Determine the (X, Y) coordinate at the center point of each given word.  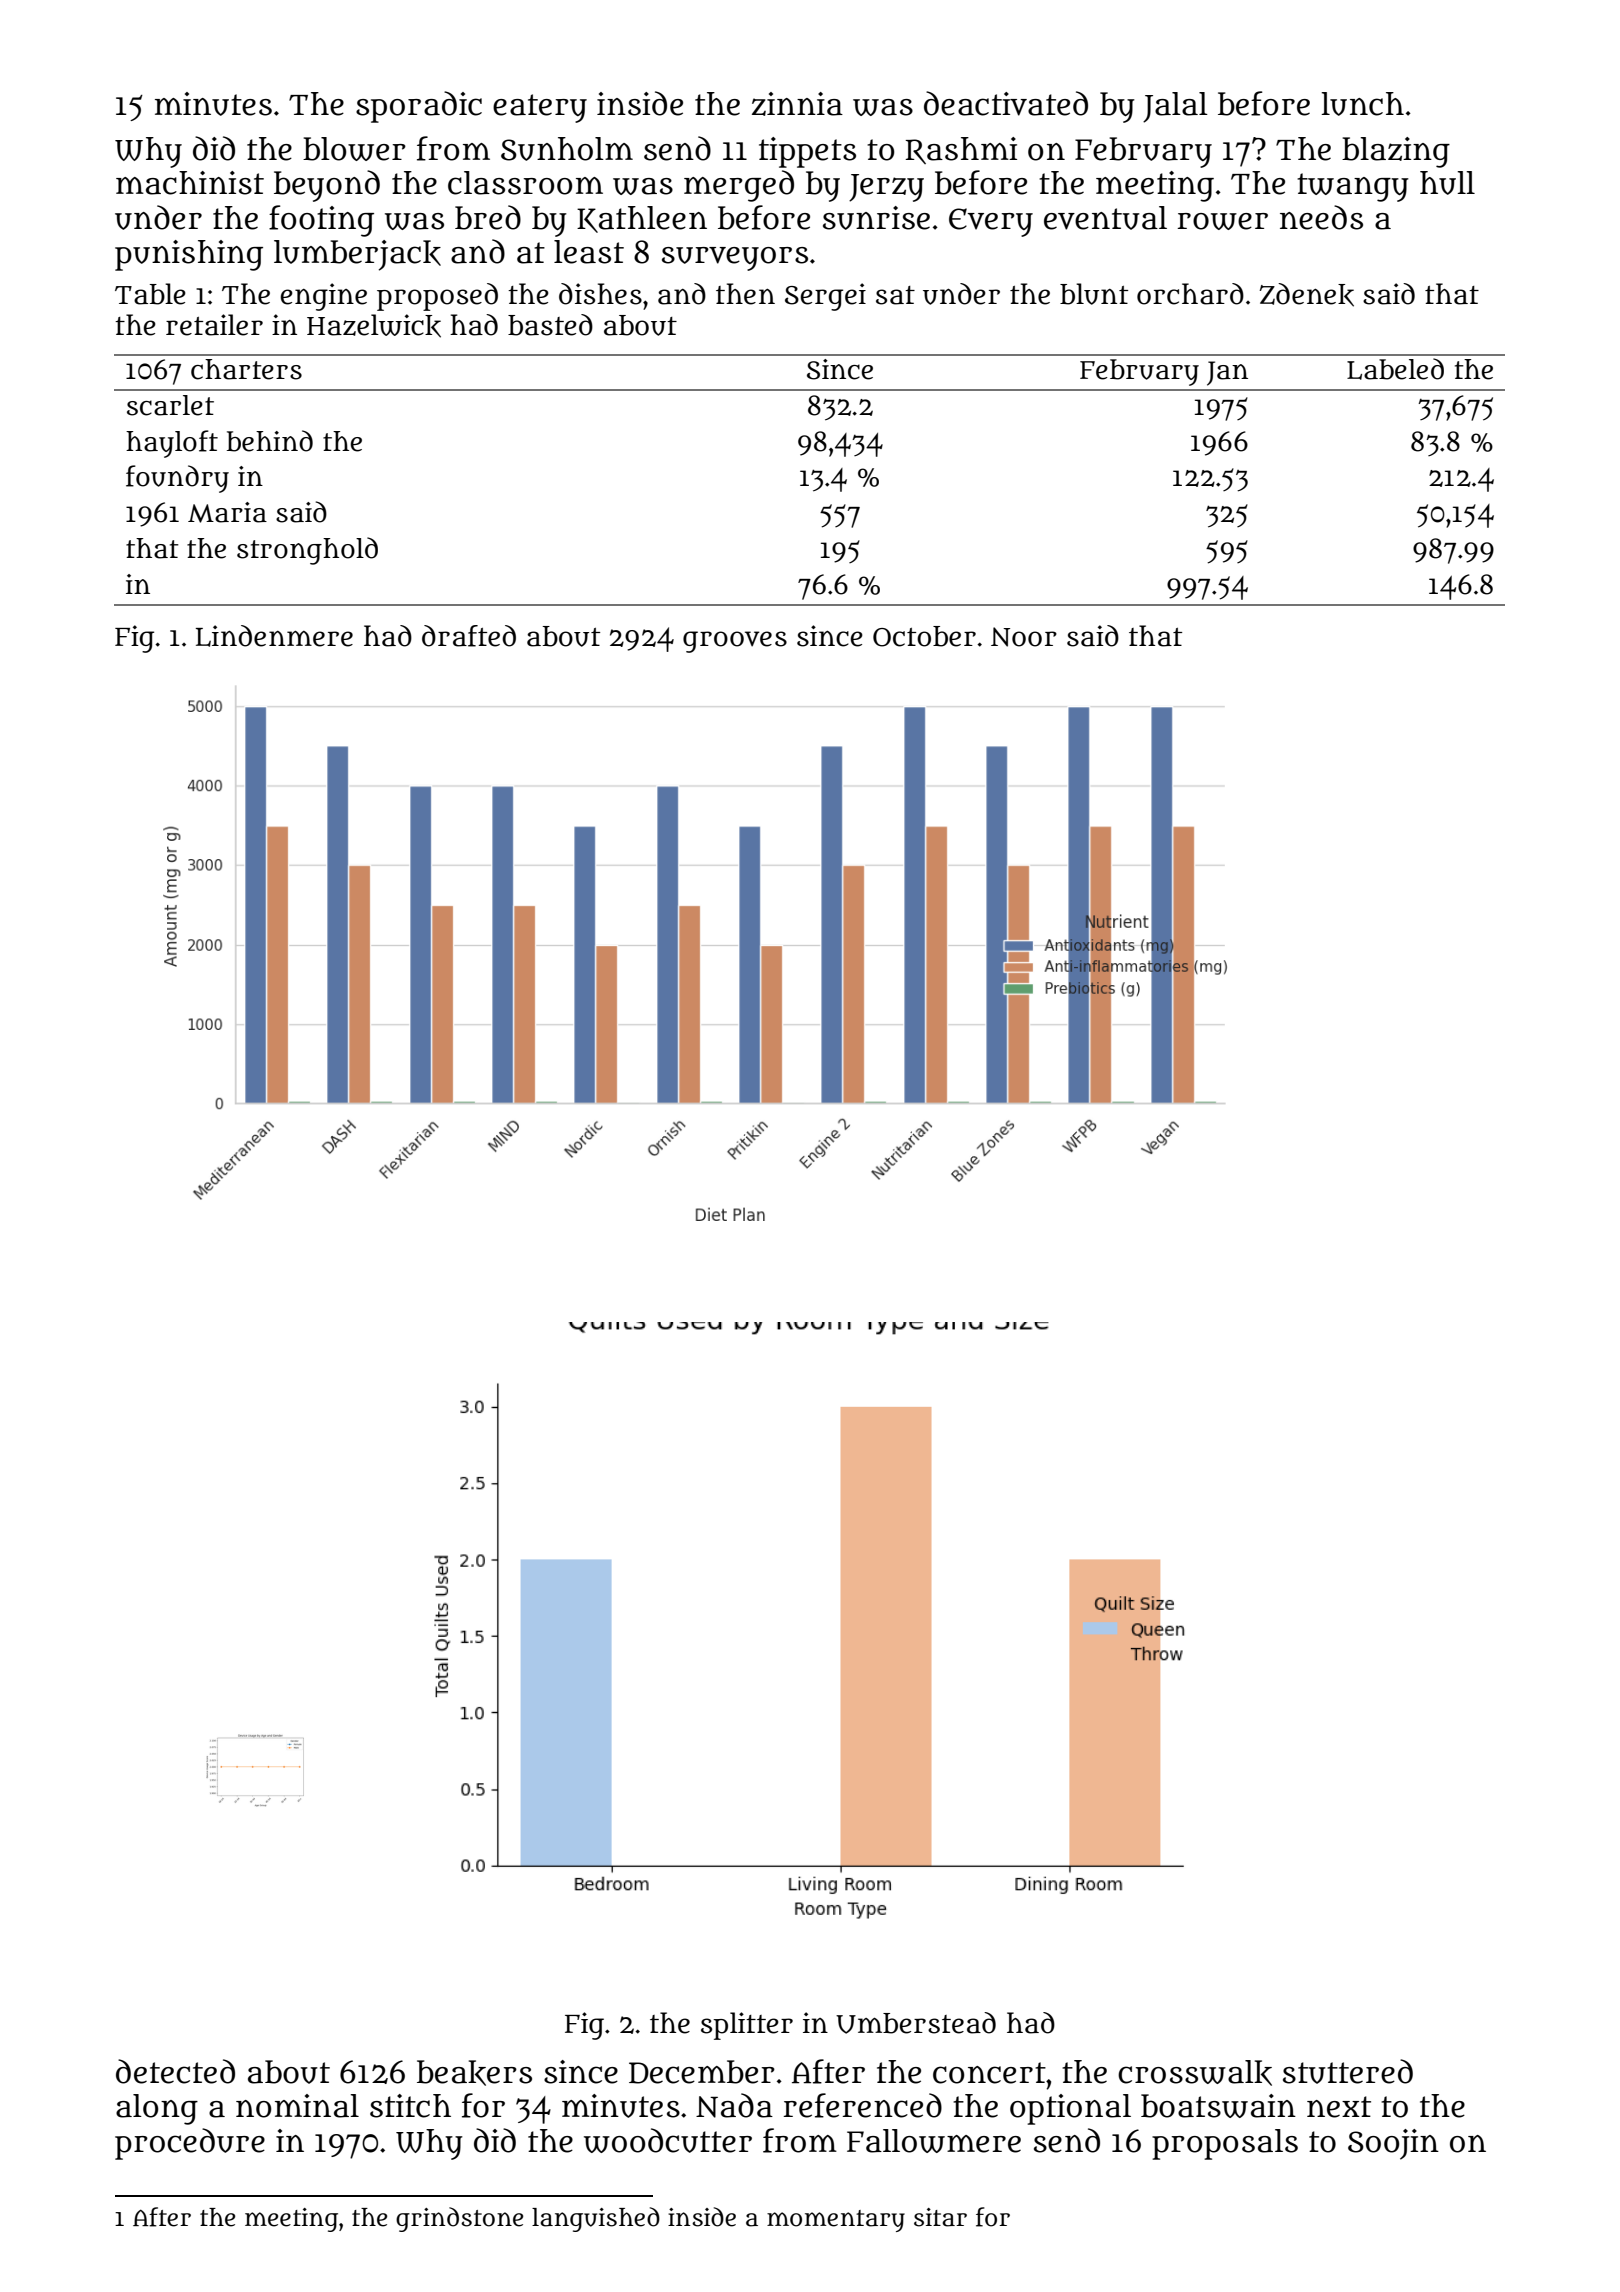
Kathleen (642, 219)
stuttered (1348, 2071)
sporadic (419, 107)
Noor (1024, 637)
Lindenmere (274, 636)
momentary (836, 2221)
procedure (190, 2144)
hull (1447, 183)
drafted (469, 636)
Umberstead (916, 2023)
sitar (940, 2217)
